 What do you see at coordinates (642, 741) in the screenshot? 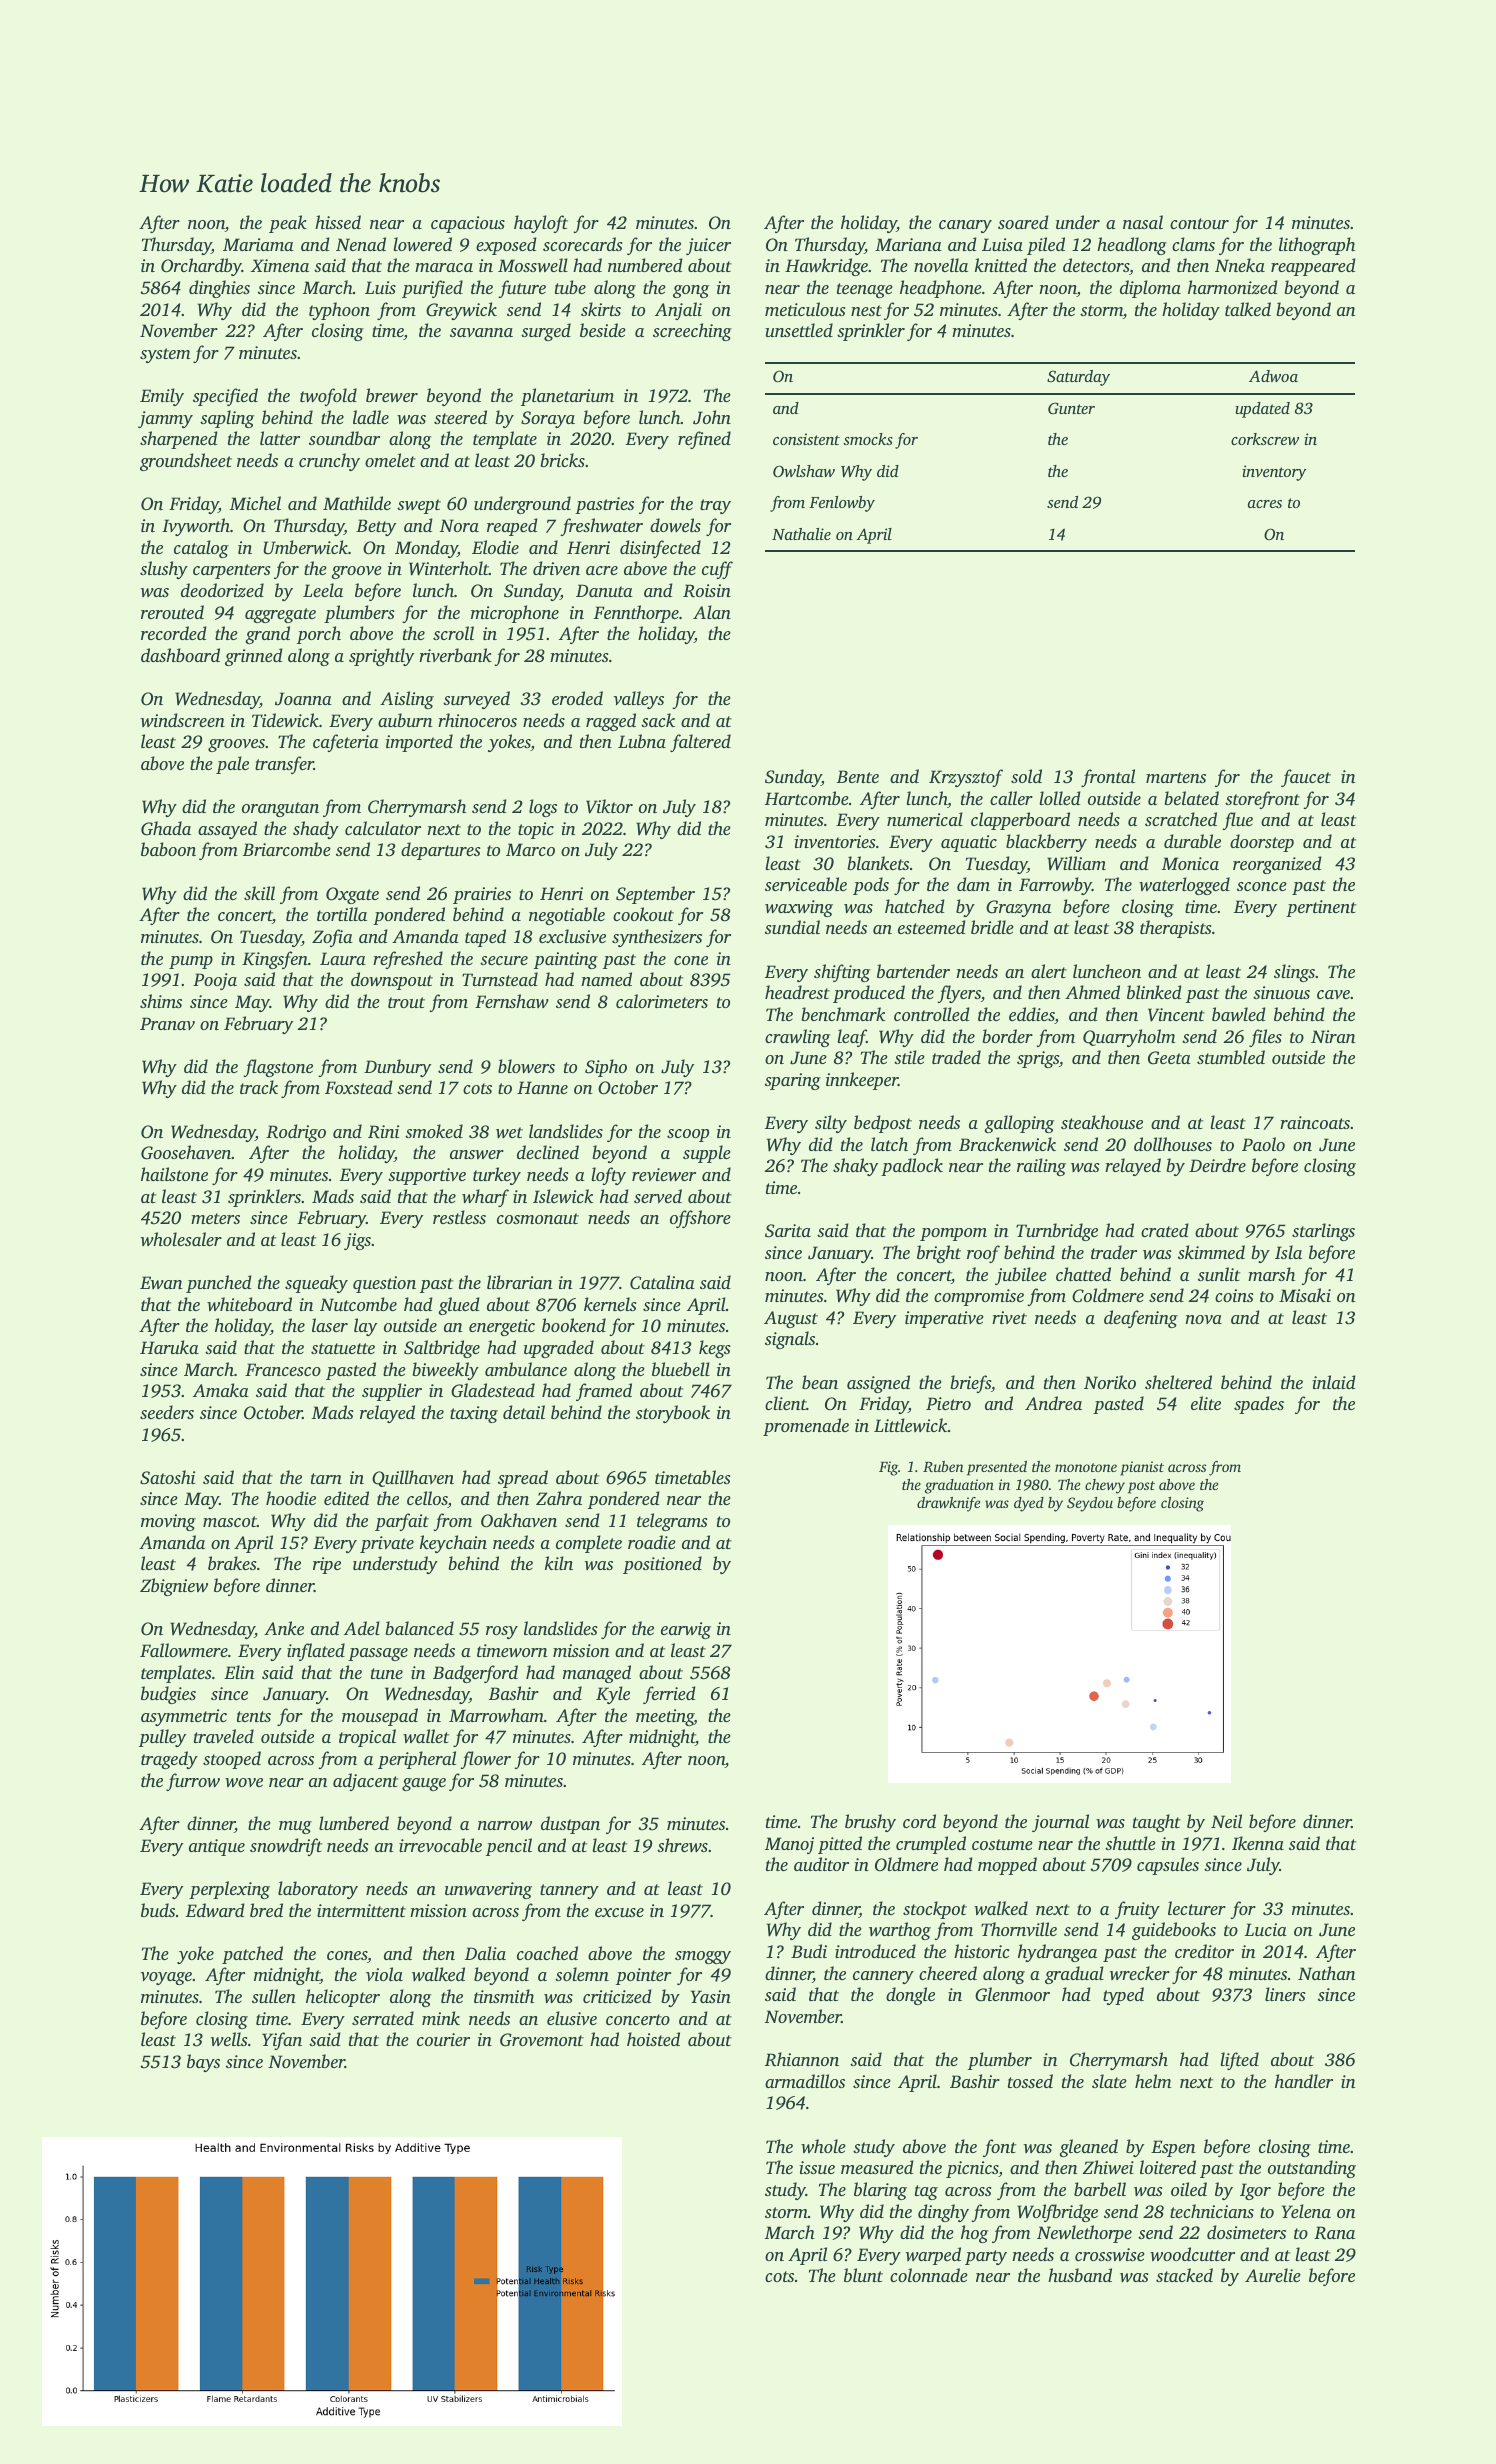
I see `Lubna` at bounding box center [642, 741].
